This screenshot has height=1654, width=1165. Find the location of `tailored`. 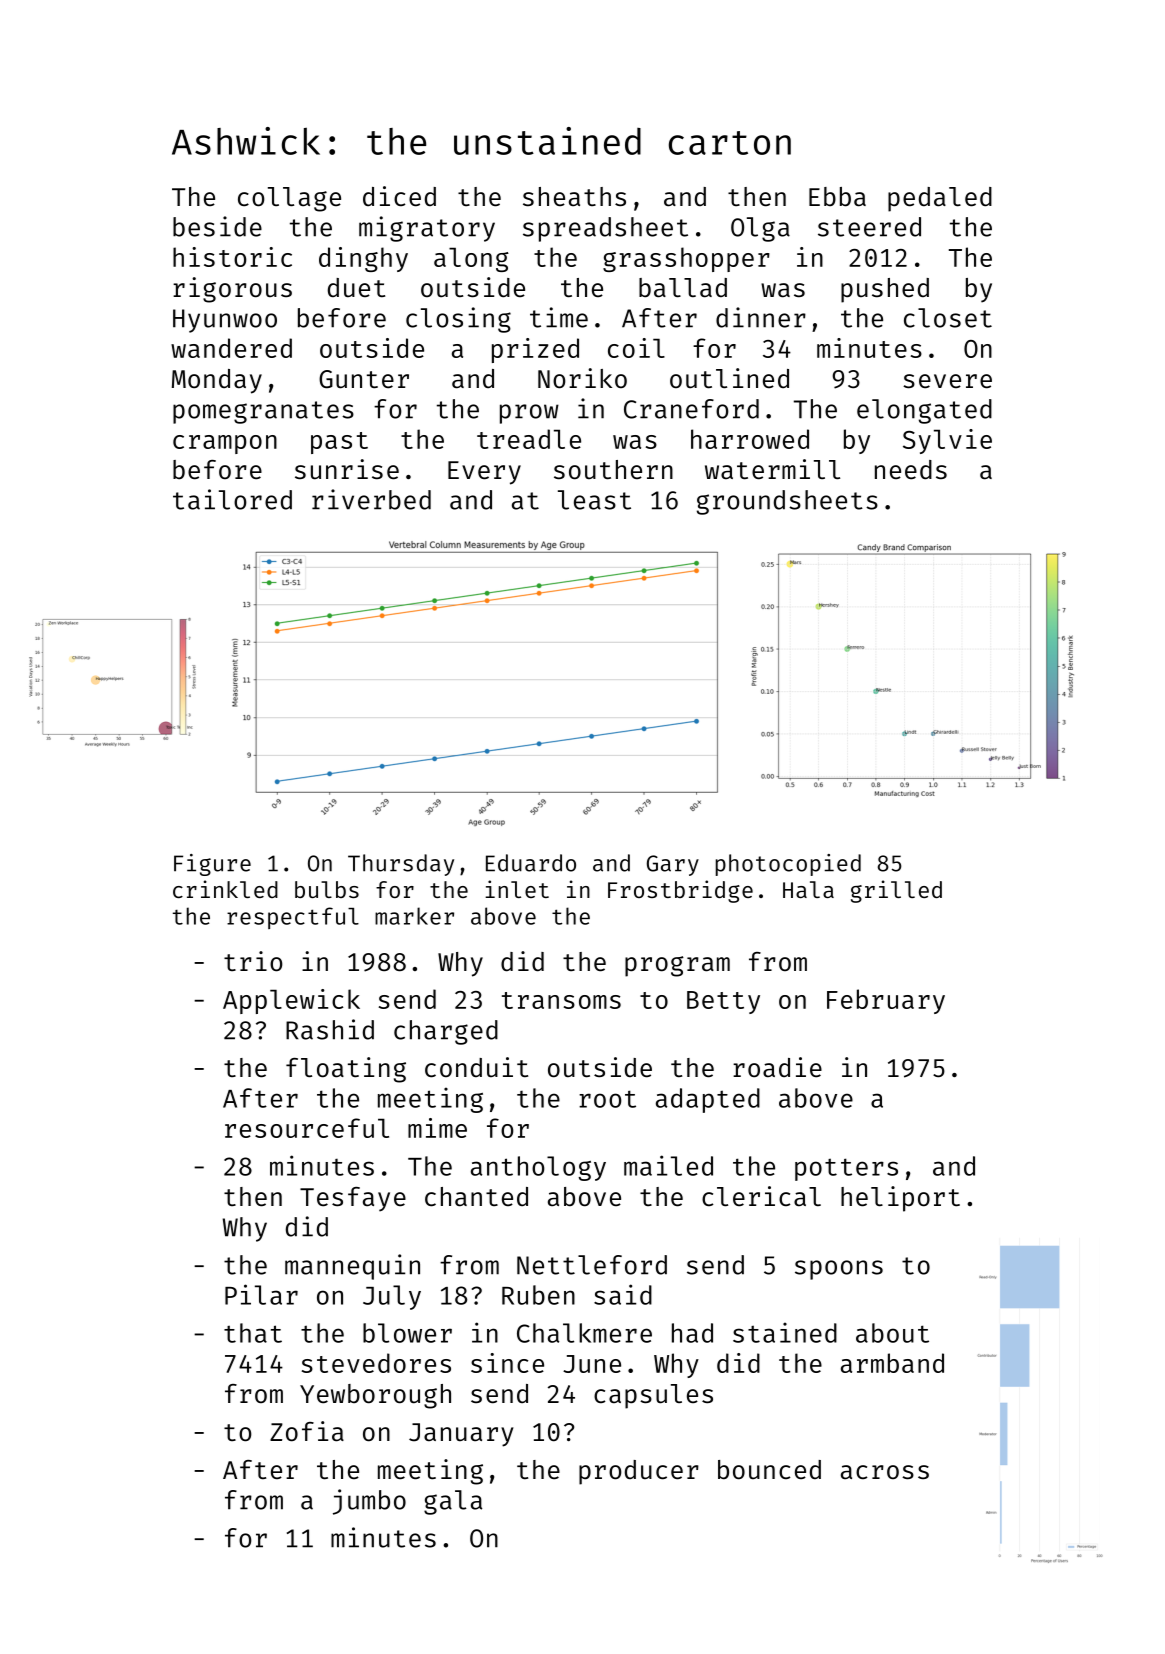

tailored is located at coordinates (232, 499).
